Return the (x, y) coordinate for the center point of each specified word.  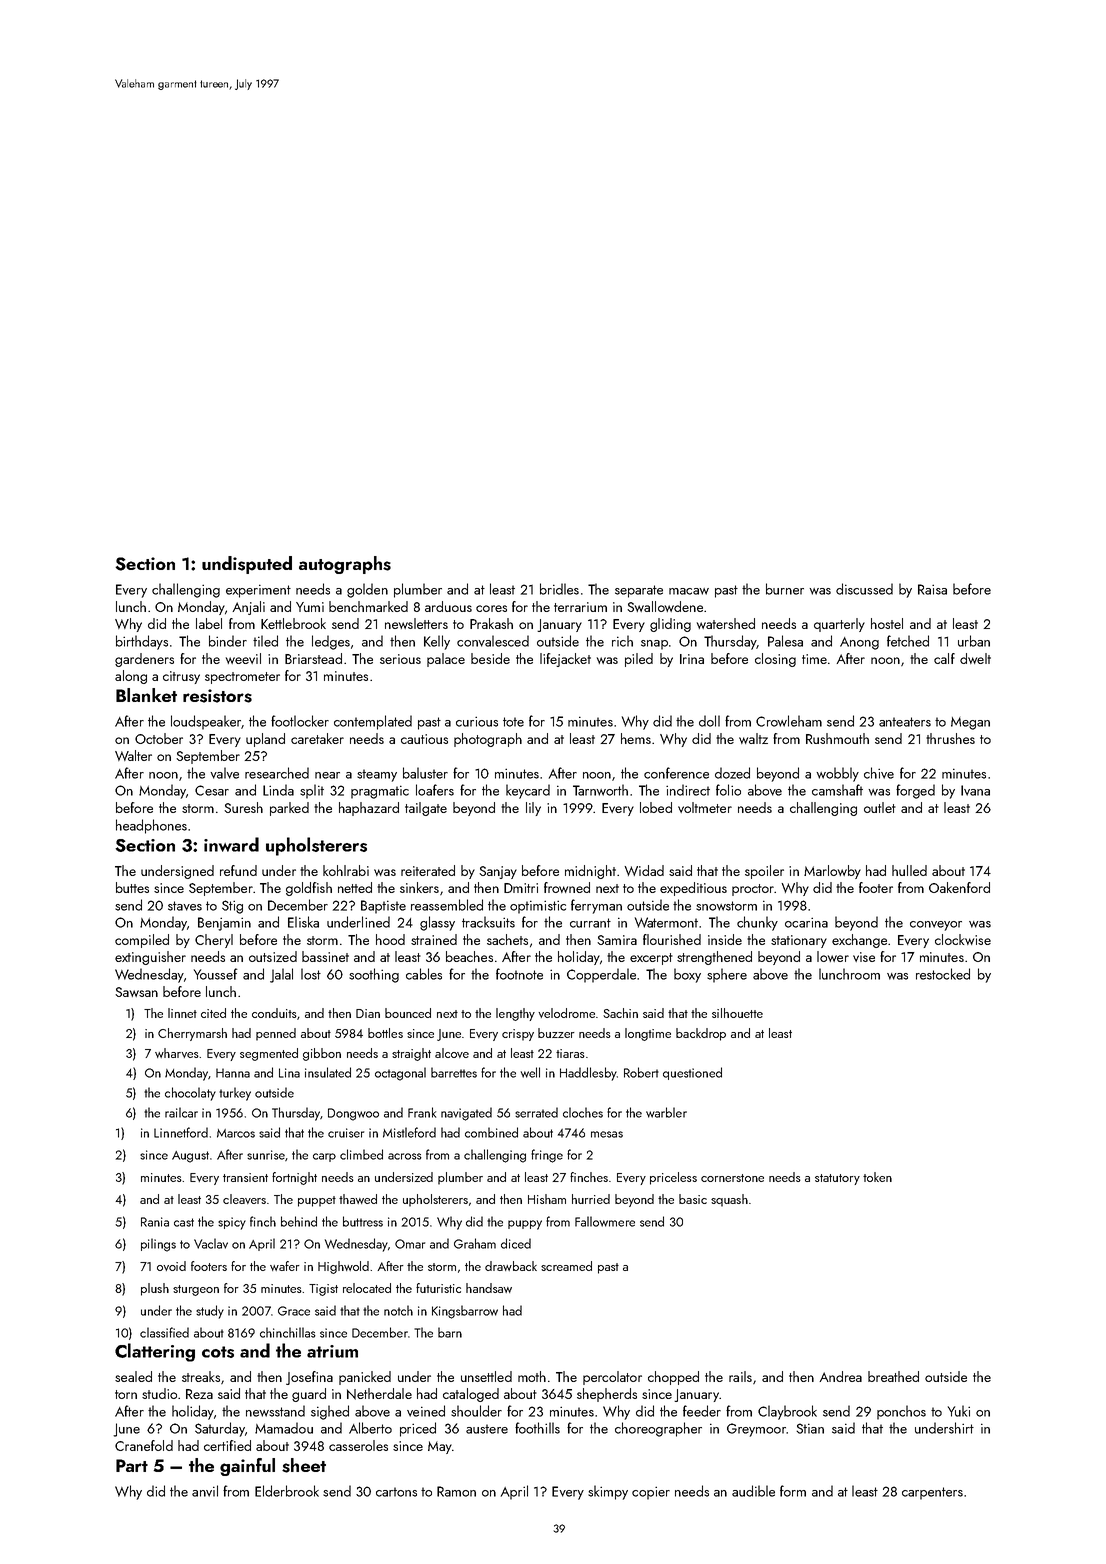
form (793, 1491)
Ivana (975, 790)
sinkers (419, 887)
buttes (132, 887)
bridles (559, 589)
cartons (396, 1492)
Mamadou (284, 1428)
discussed (864, 589)
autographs (345, 565)
